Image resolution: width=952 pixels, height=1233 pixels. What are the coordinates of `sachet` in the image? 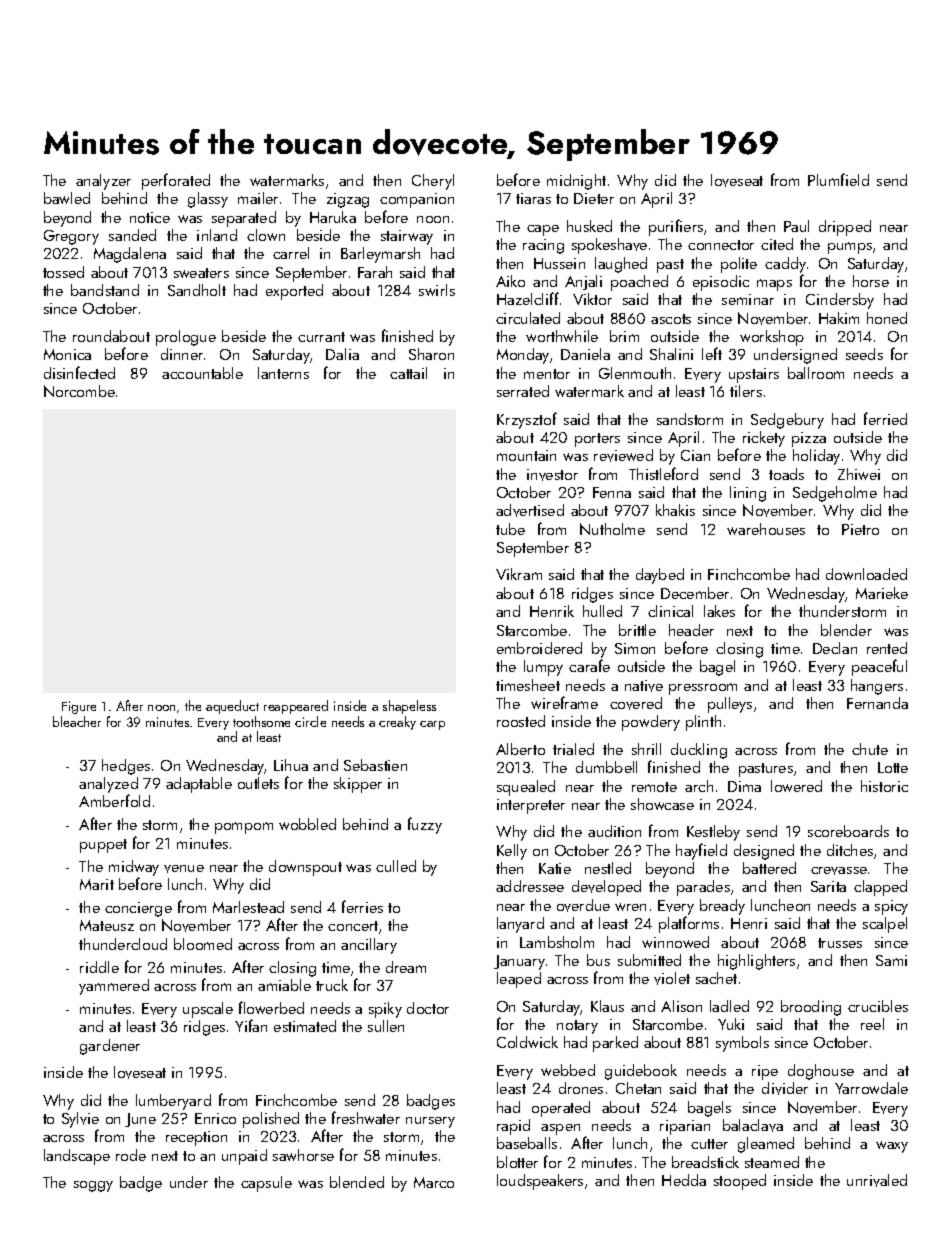 It's located at (716, 978).
